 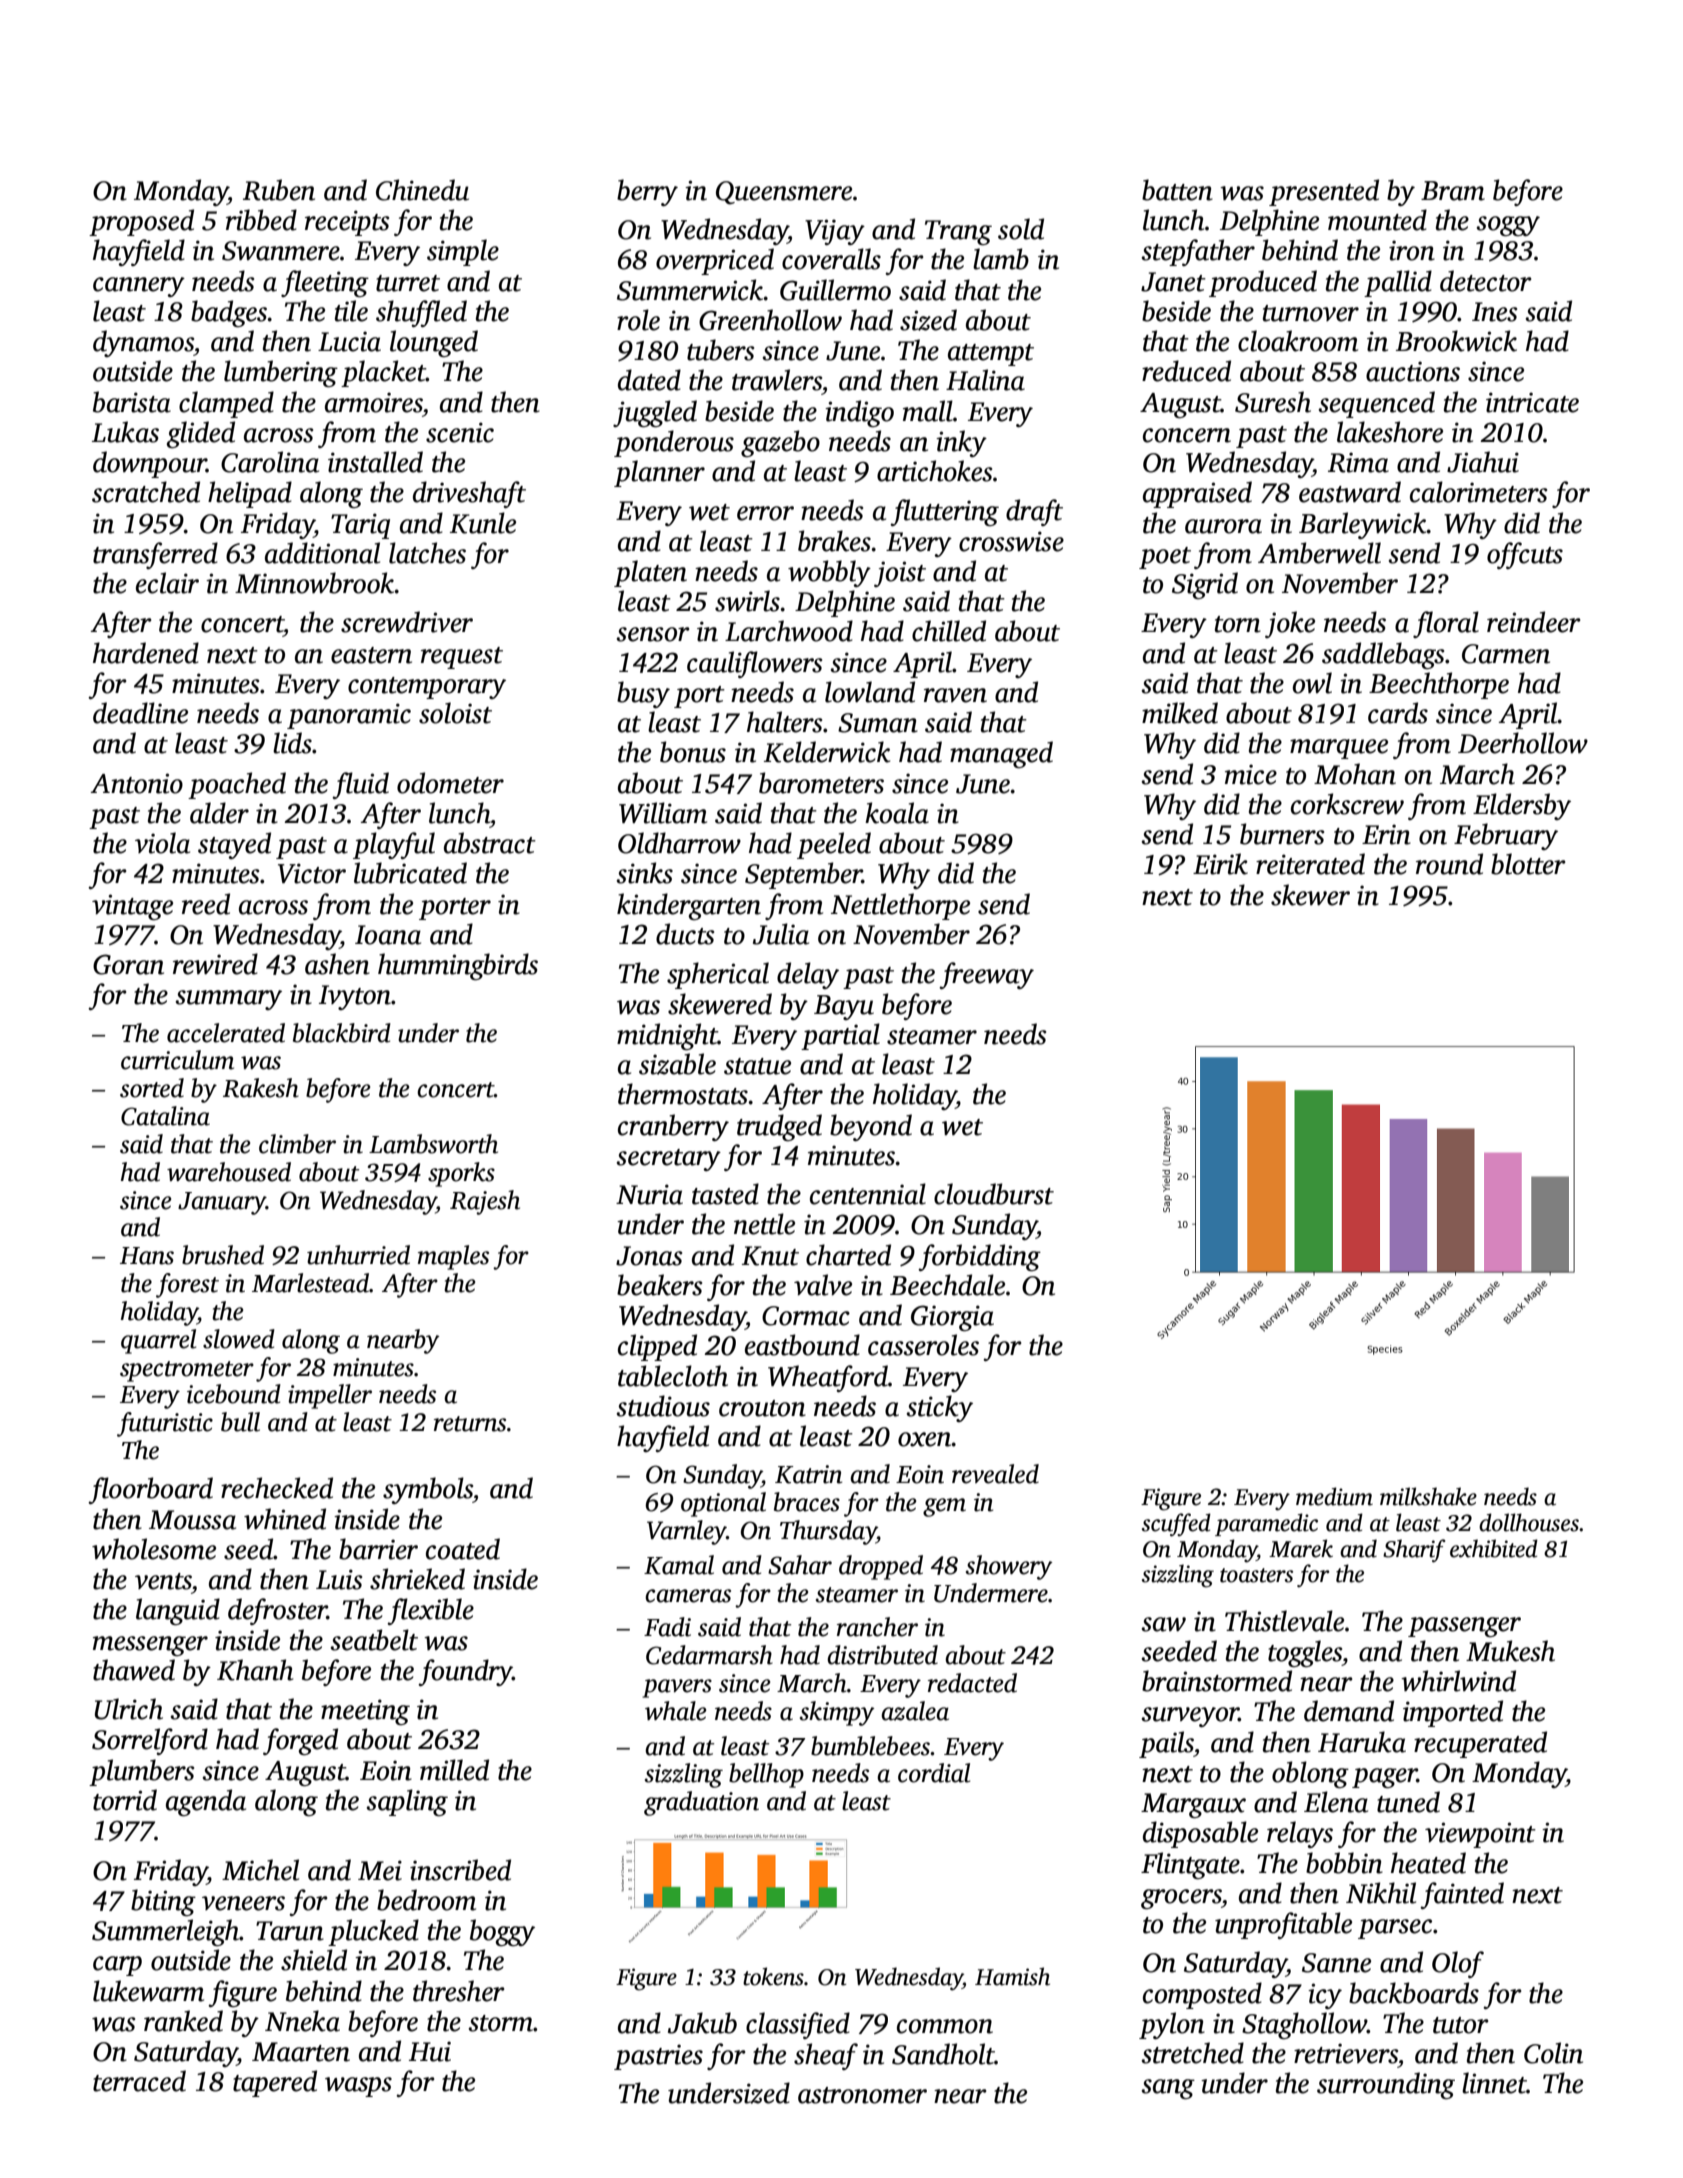 What do you see at coordinates (460, 1870) in the screenshot?
I see `inscribed` at bounding box center [460, 1870].
